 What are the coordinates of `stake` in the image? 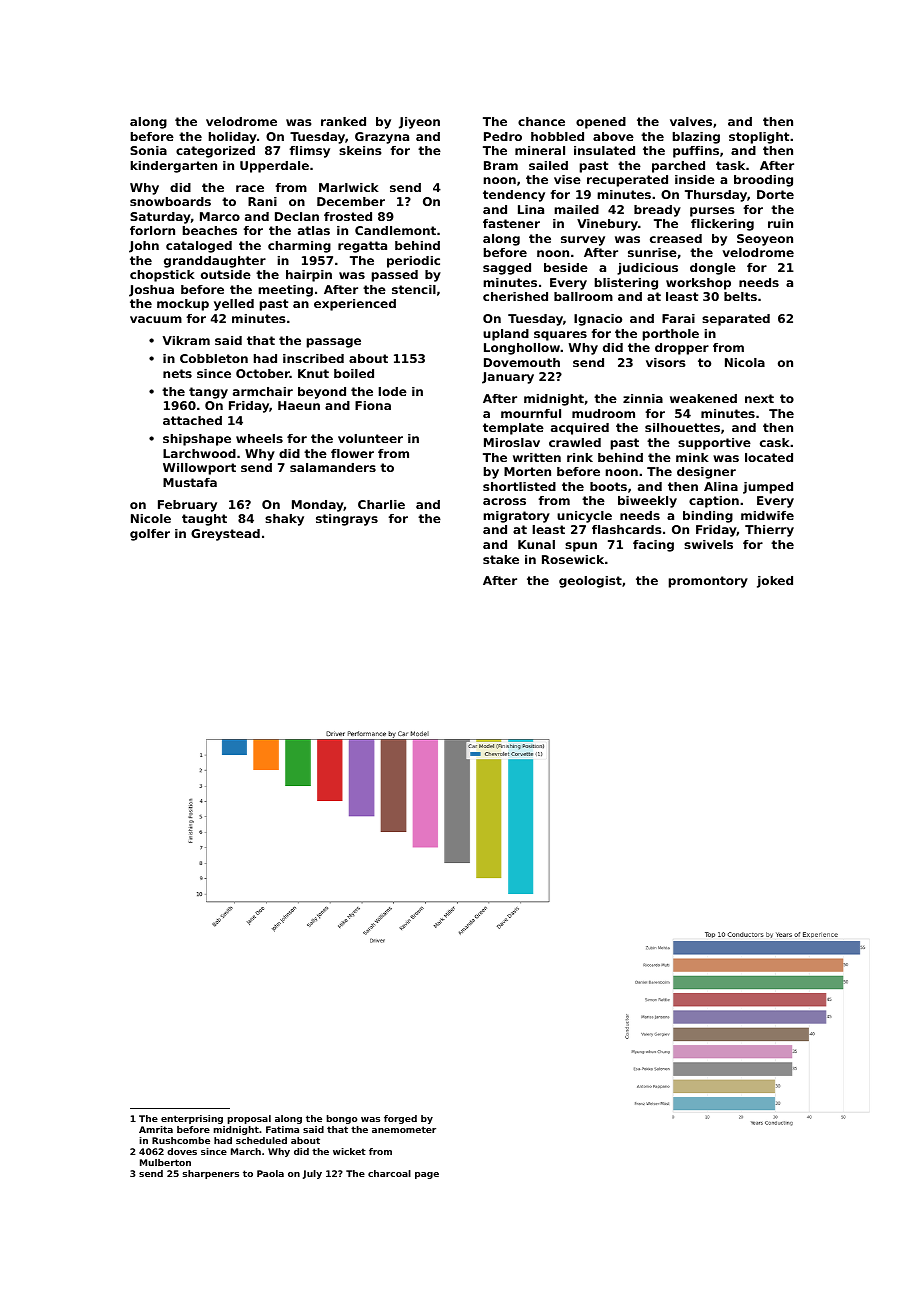 It's located at (501, 559).
